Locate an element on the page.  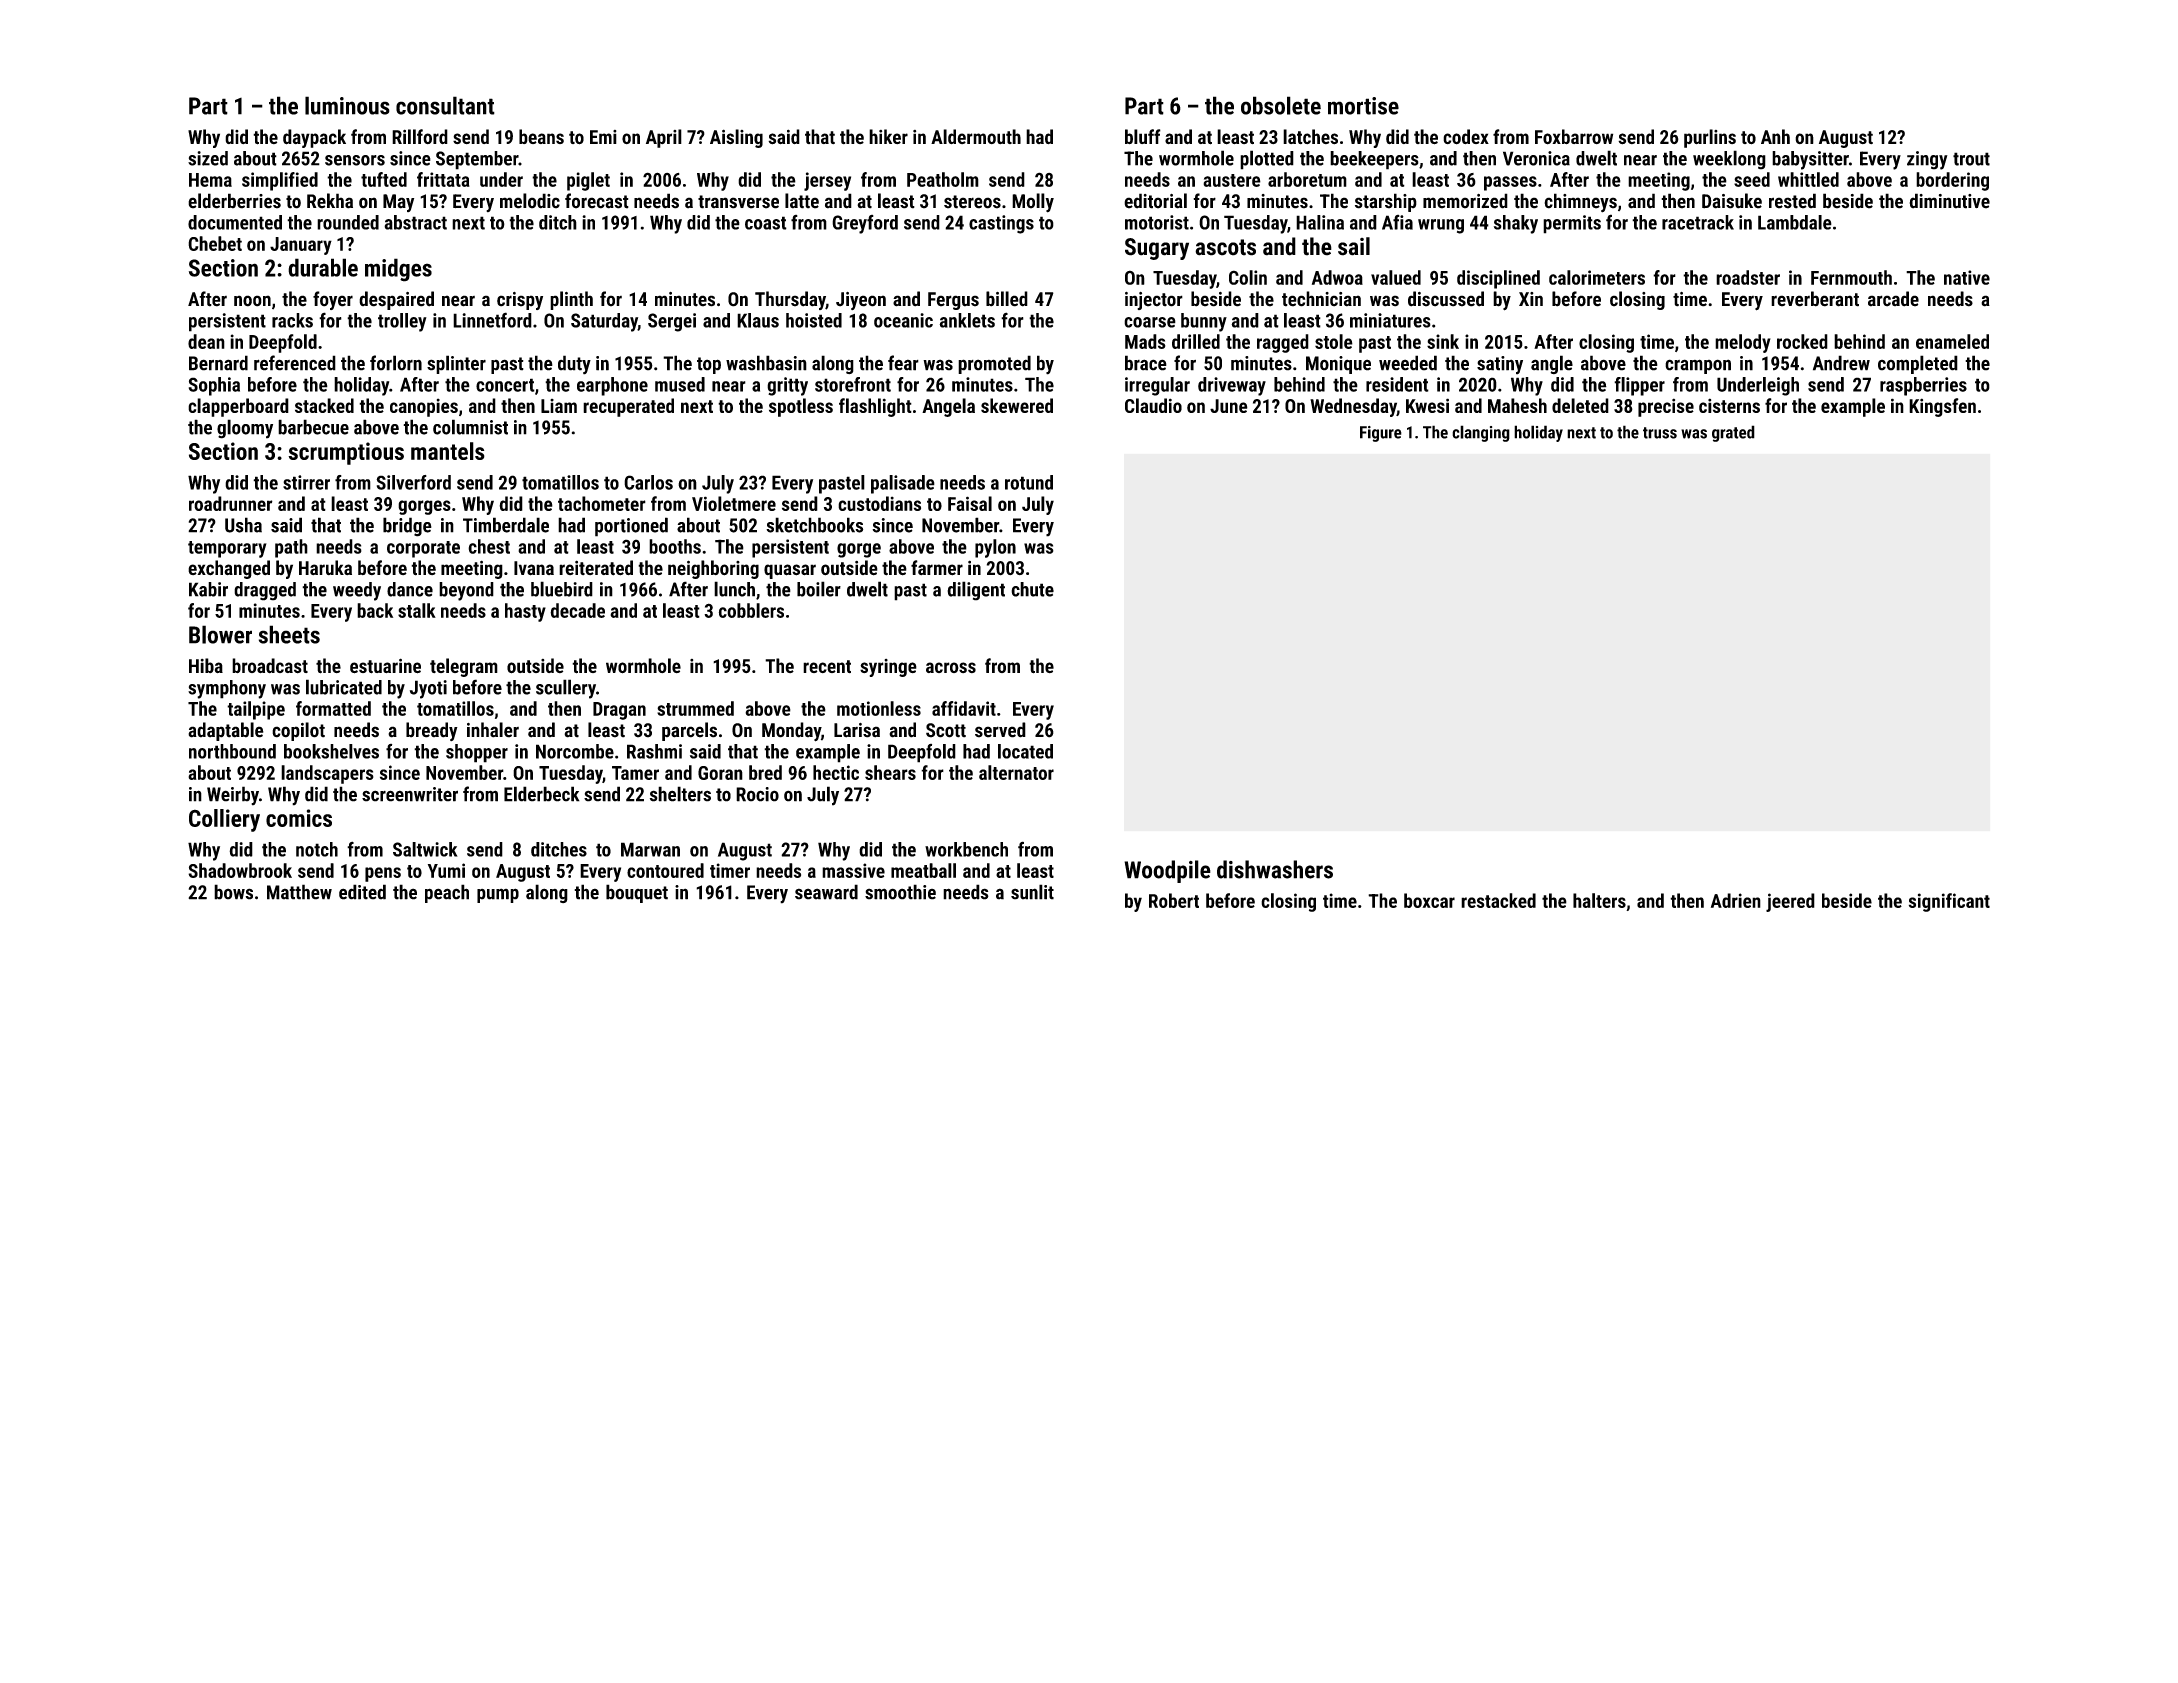
dishwashers is located at coordinates (1275, 869).
